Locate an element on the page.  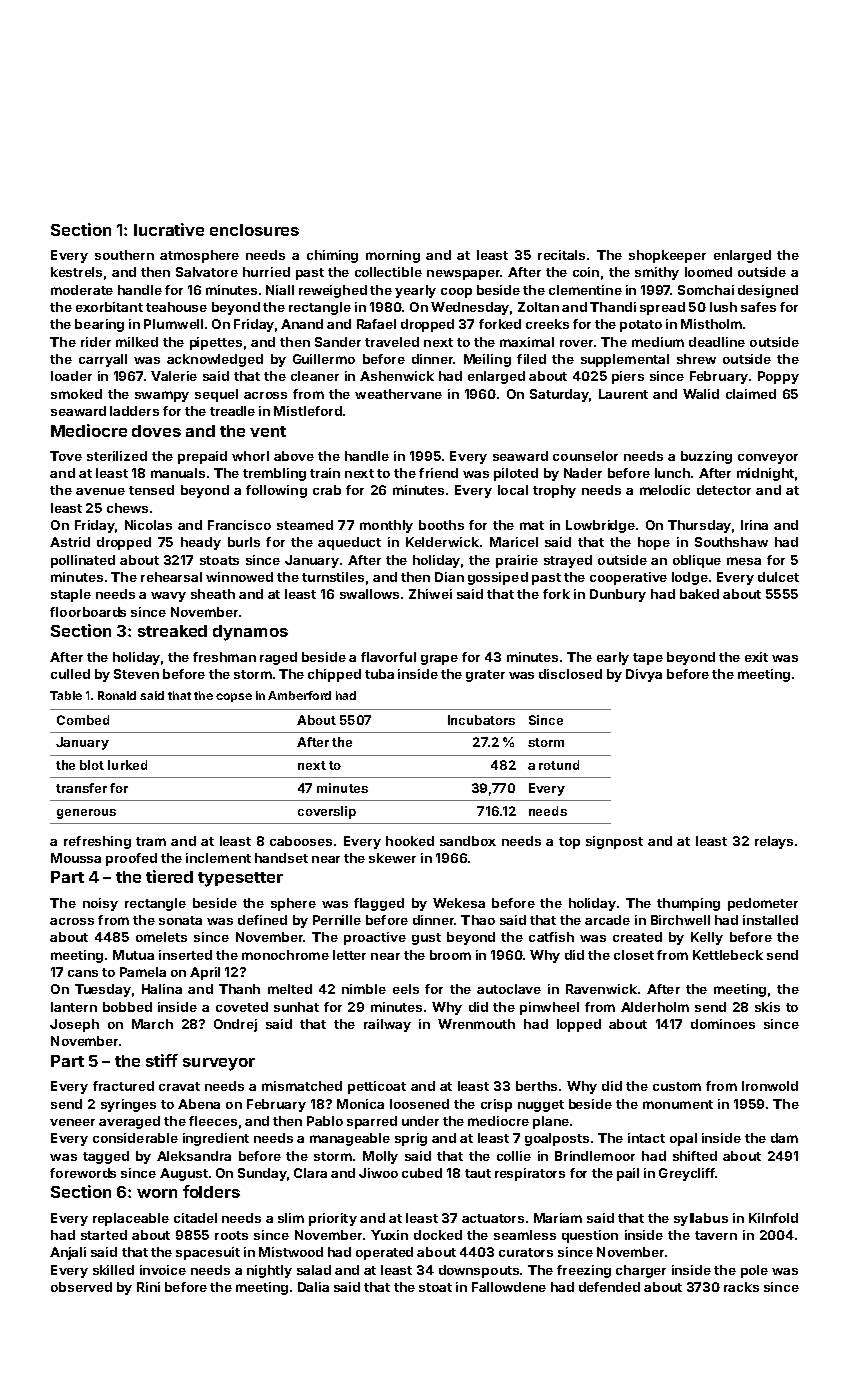
supplemental is located at coordinates (625, 360).
